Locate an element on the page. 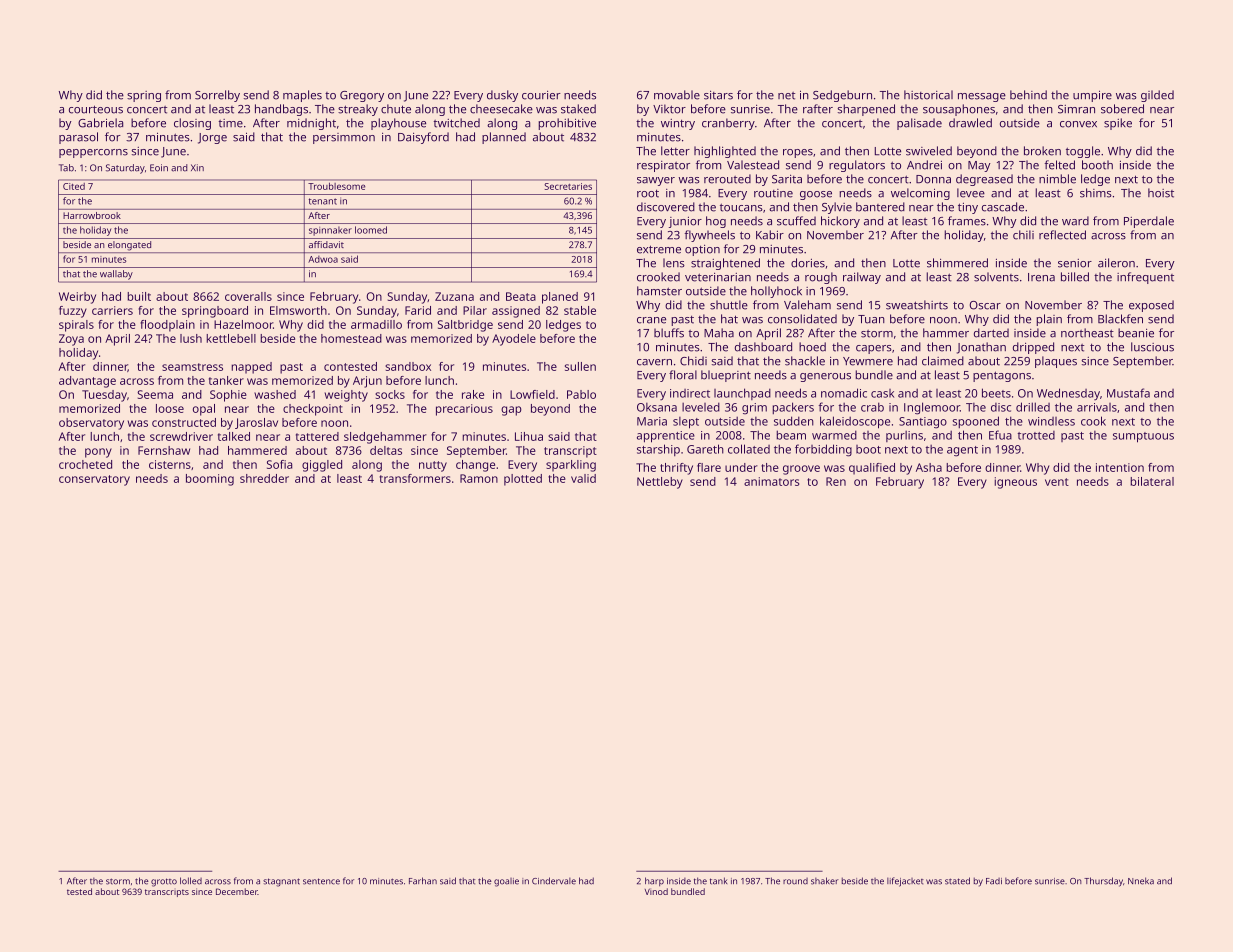 The height and width of the document is (952, 1233). sentence is located at coordinates (321, 881).
